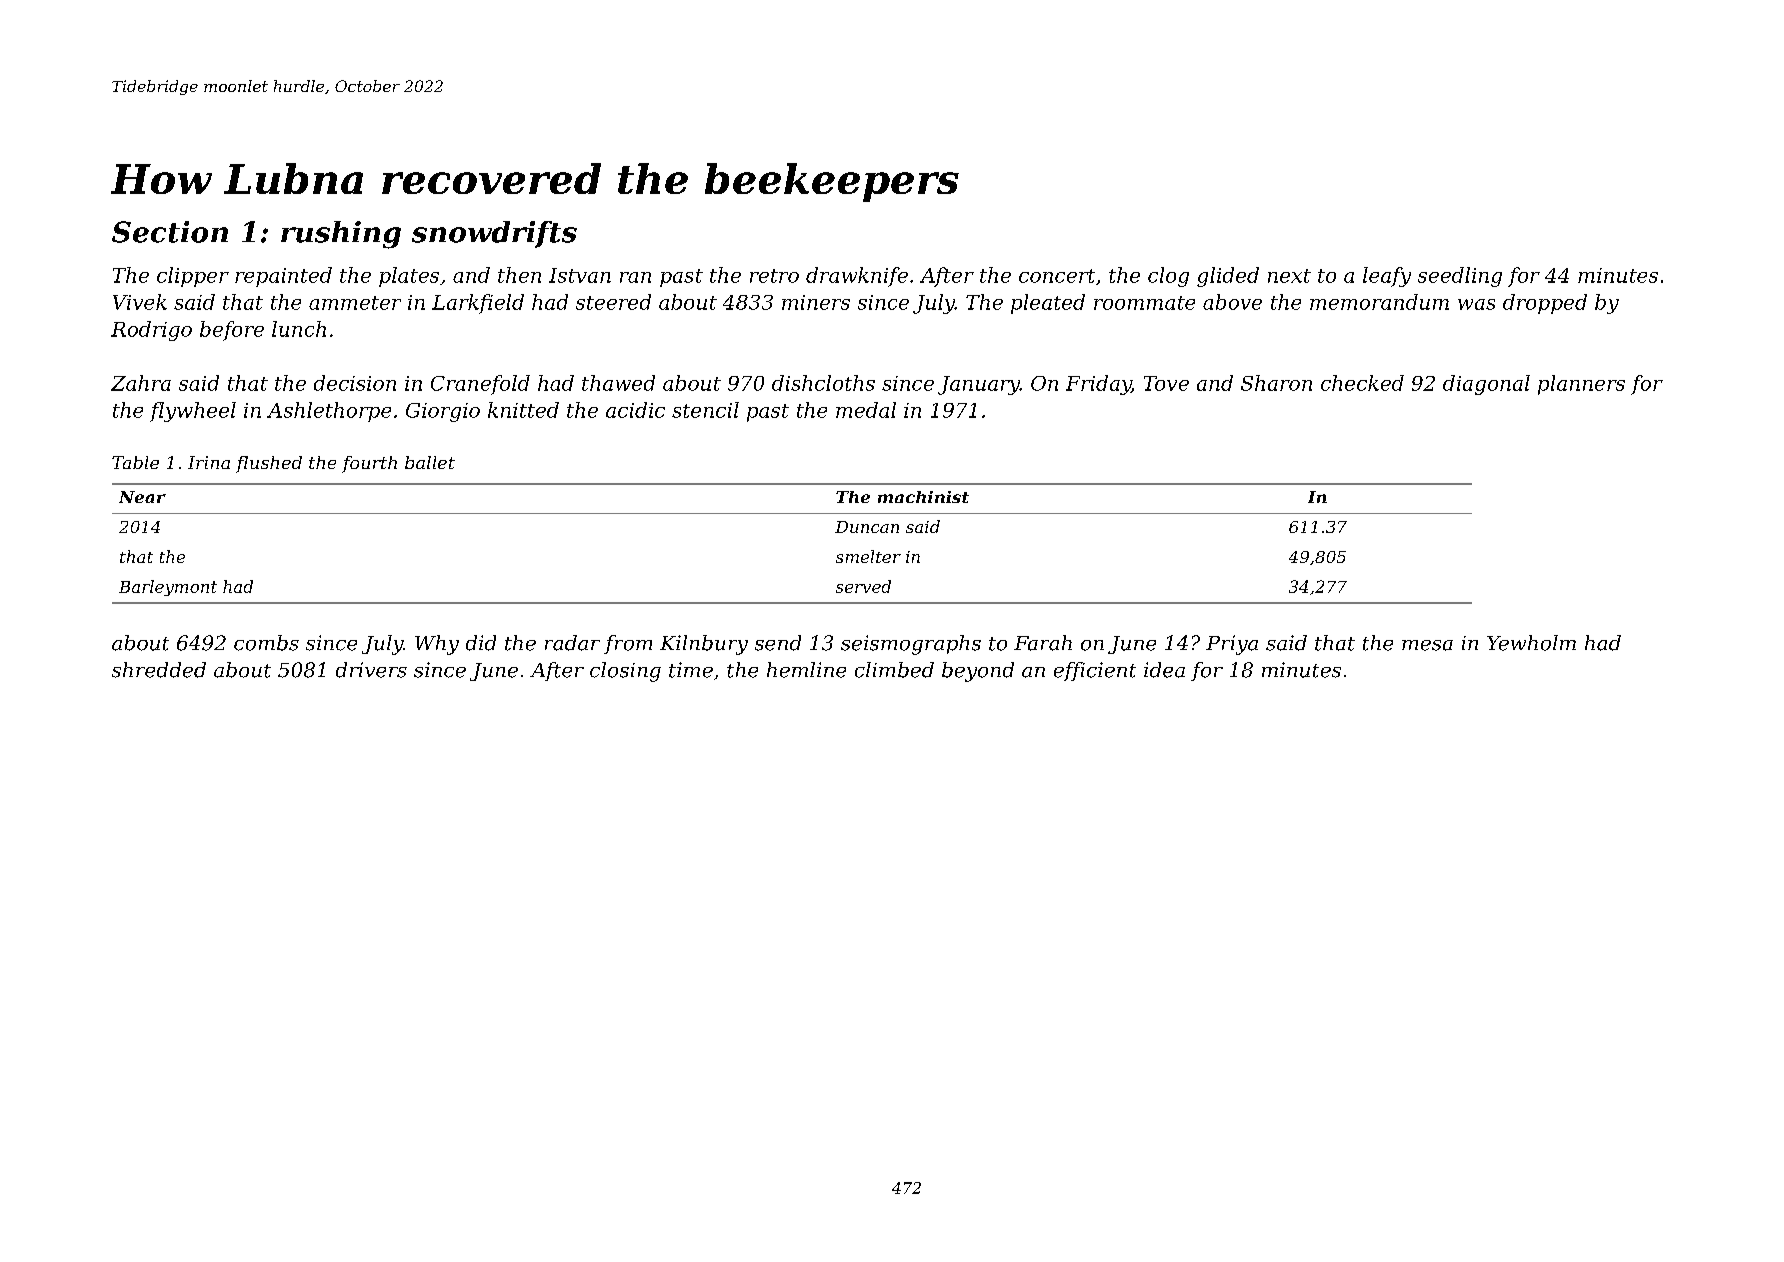 The image size is (1784, 1262). What do you see at coordinates (867, 527) in the screenshot?
I see `Duncan` at bounding box center [867, 527].
